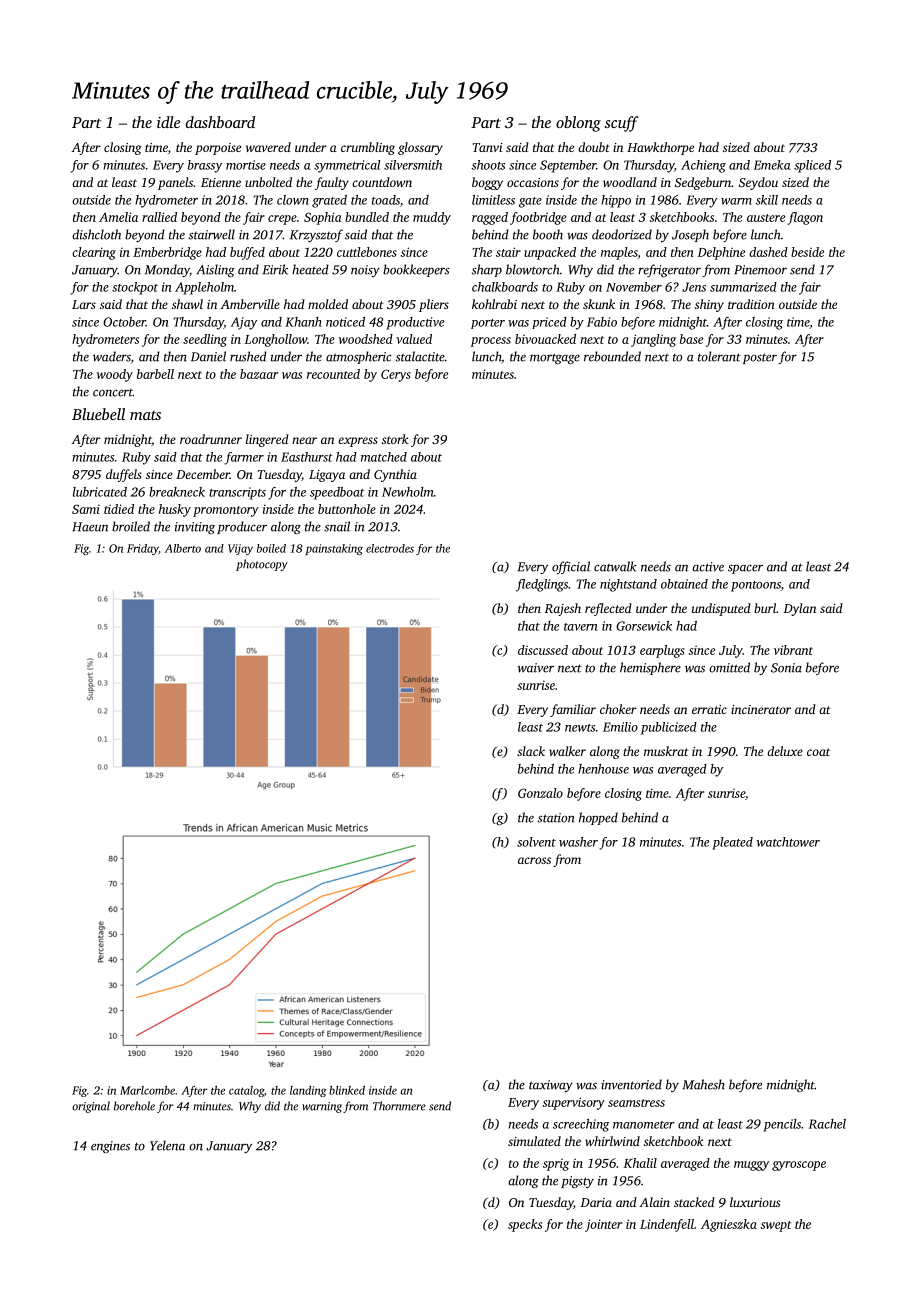 The height and width of the screenshot is (1308, 924). What do you see at coordinates (684, 584) in the screenshot?
I see `obtained` at bounding box center [684, 584].
